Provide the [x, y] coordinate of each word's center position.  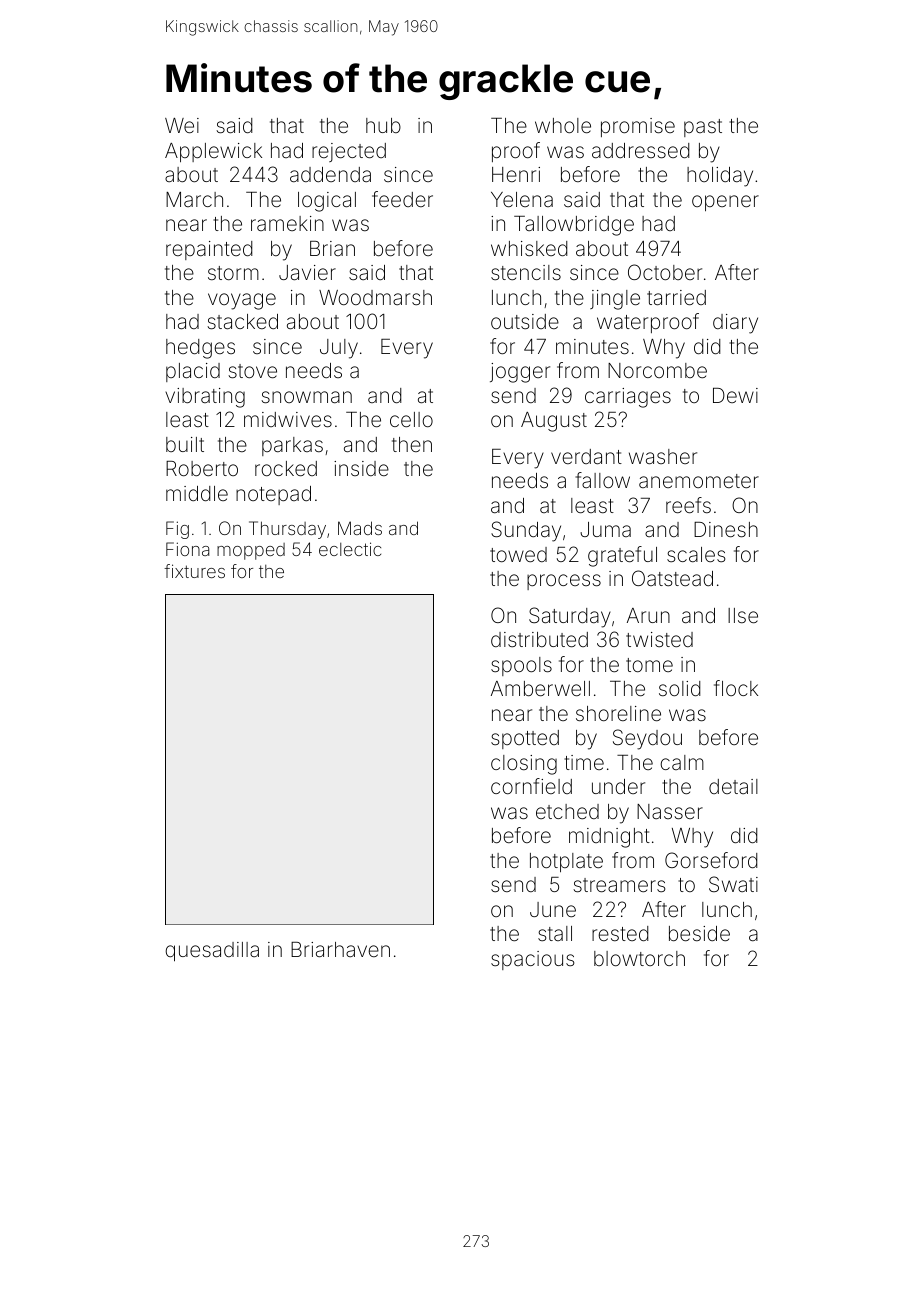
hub [383, 125]
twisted [659, 639]
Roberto [202, 468]
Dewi [735, 395]
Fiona [187, 549]
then [412, 444]
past [703, 128]
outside [525, 321]
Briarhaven [340, 949]
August [554, 422]
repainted [209, 250]
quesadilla [212, 952]
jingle [615, 300]
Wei [182, 125]
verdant [586, 456]
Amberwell [540, 688]
